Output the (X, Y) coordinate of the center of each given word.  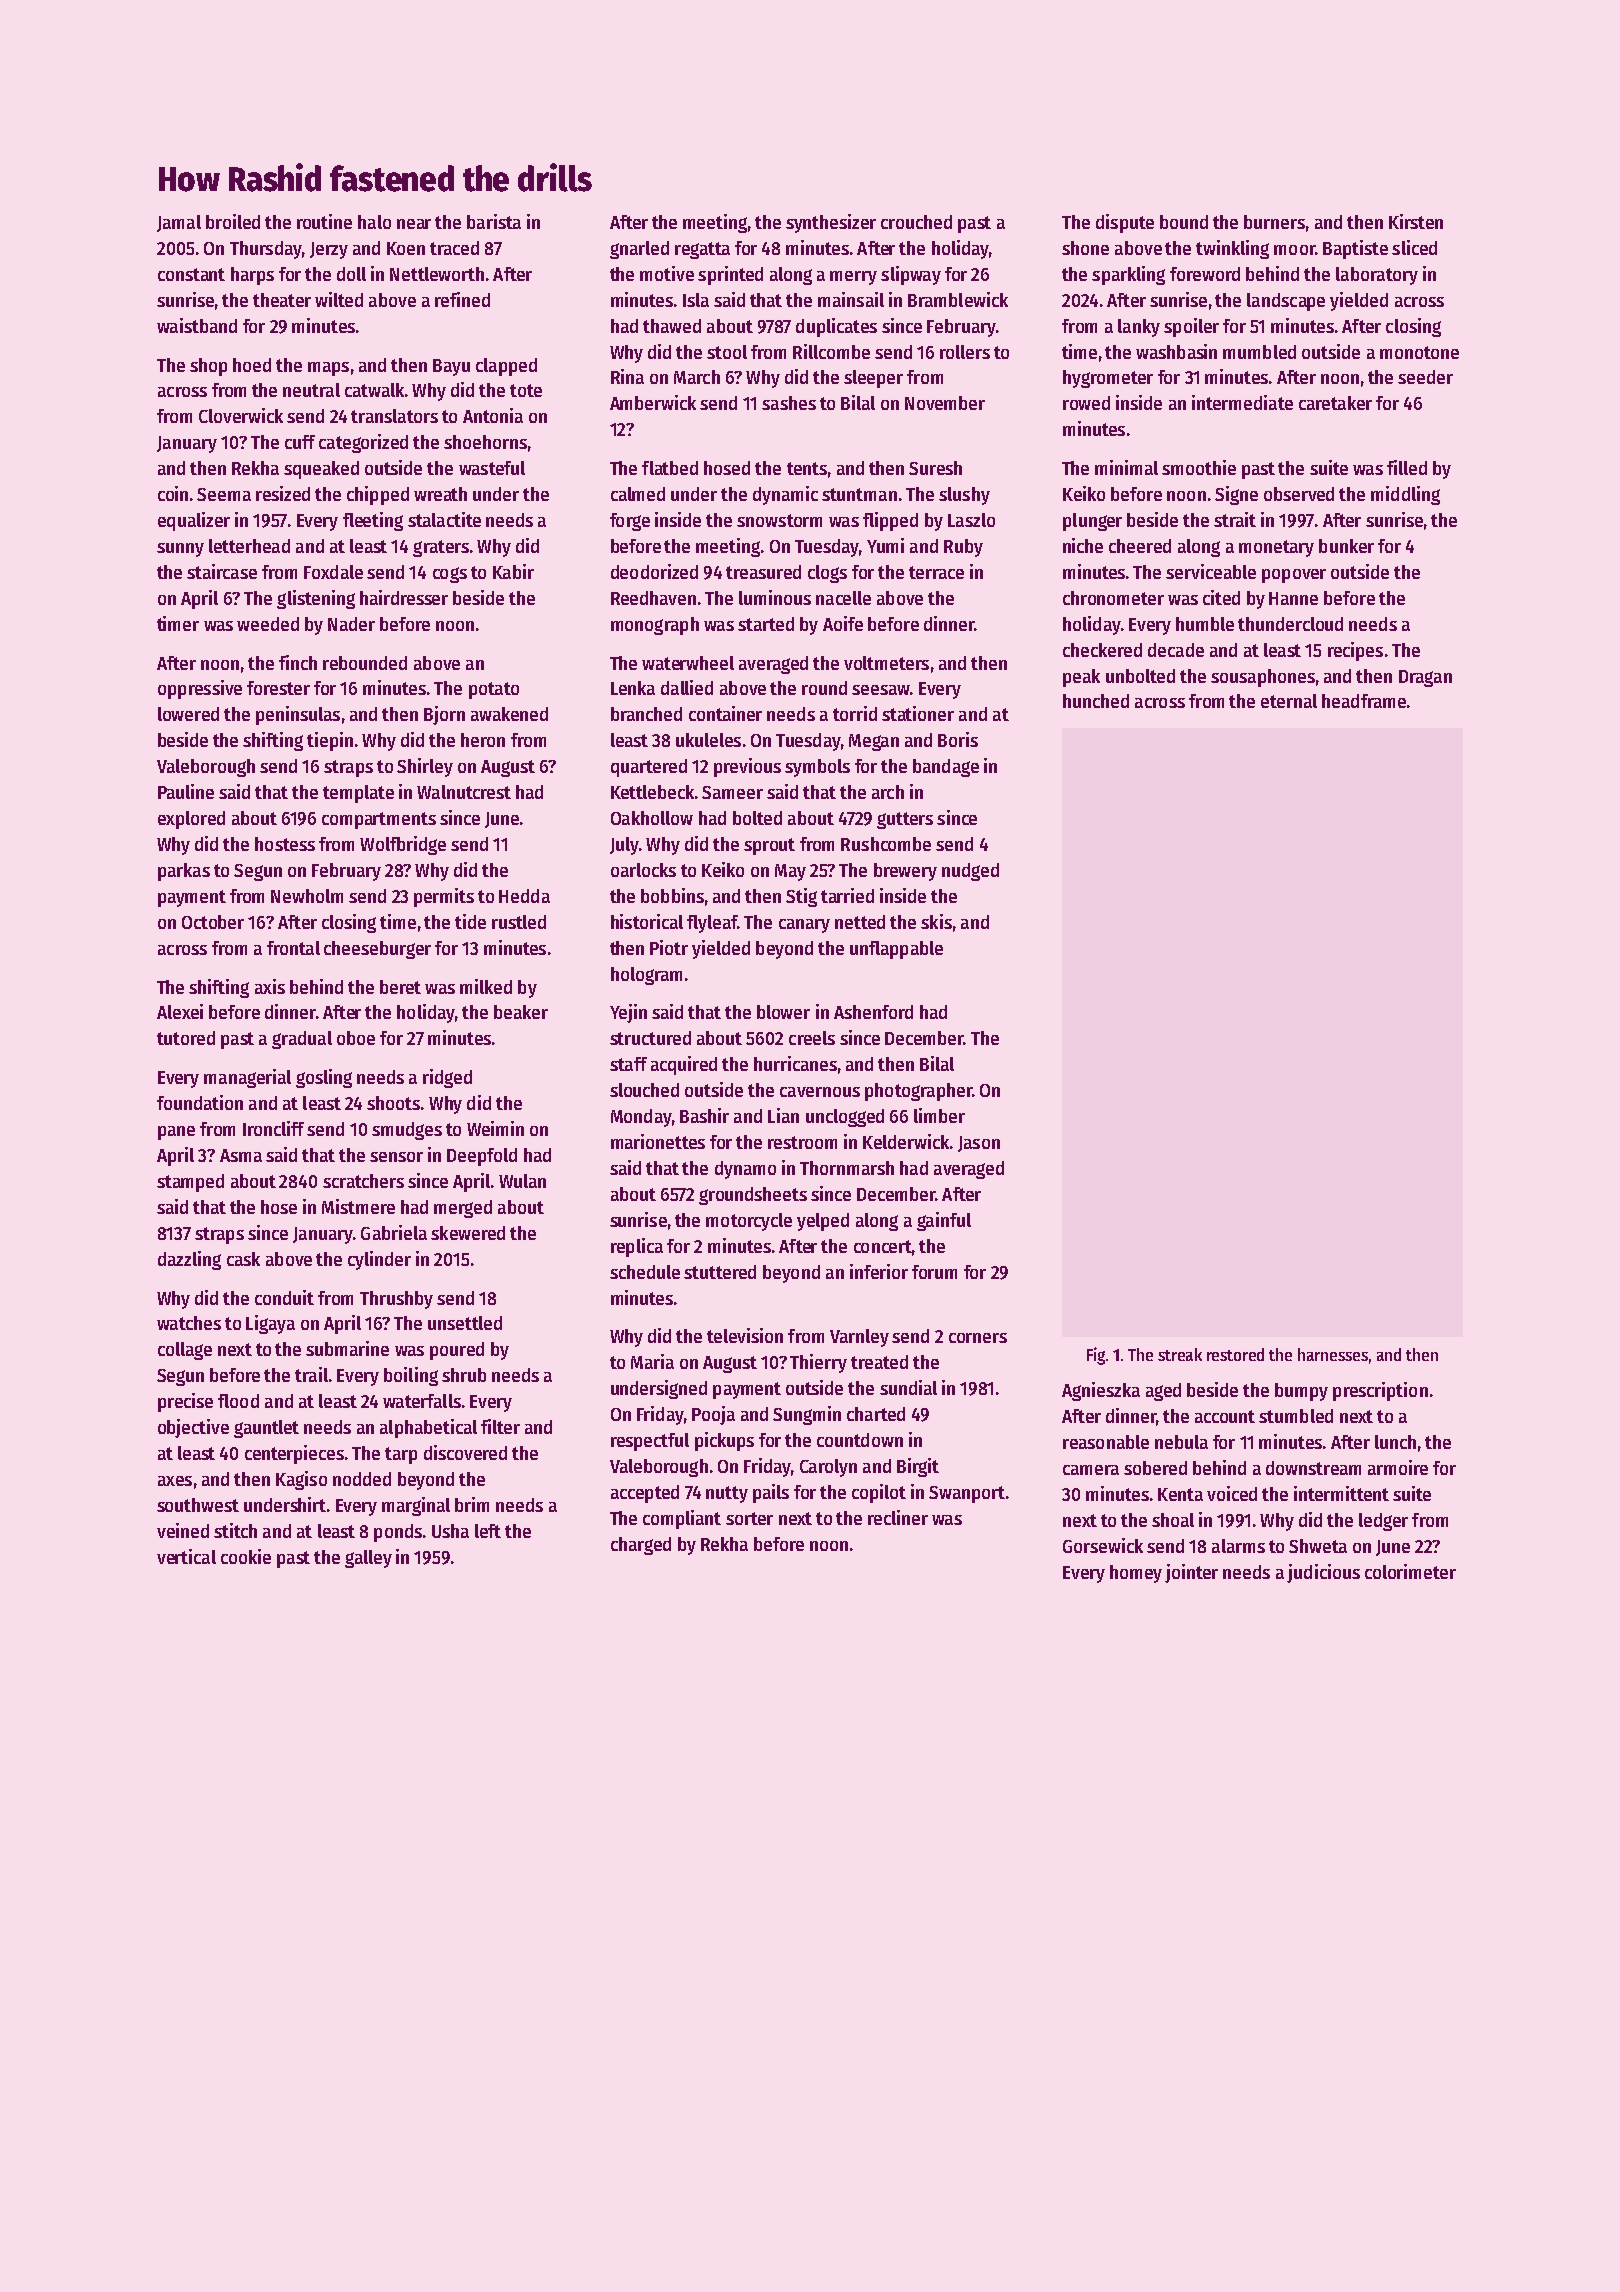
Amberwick (653, 402)
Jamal (179, 223)
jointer (1191, 1573)
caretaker (1335, 403)
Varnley (859, 1338)
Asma (241, 1155)
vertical (186, 1556)
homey (1136, 1574)
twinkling (1232, 249)
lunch (1395, 1442)
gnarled (639, 250)
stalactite (444, 519)
